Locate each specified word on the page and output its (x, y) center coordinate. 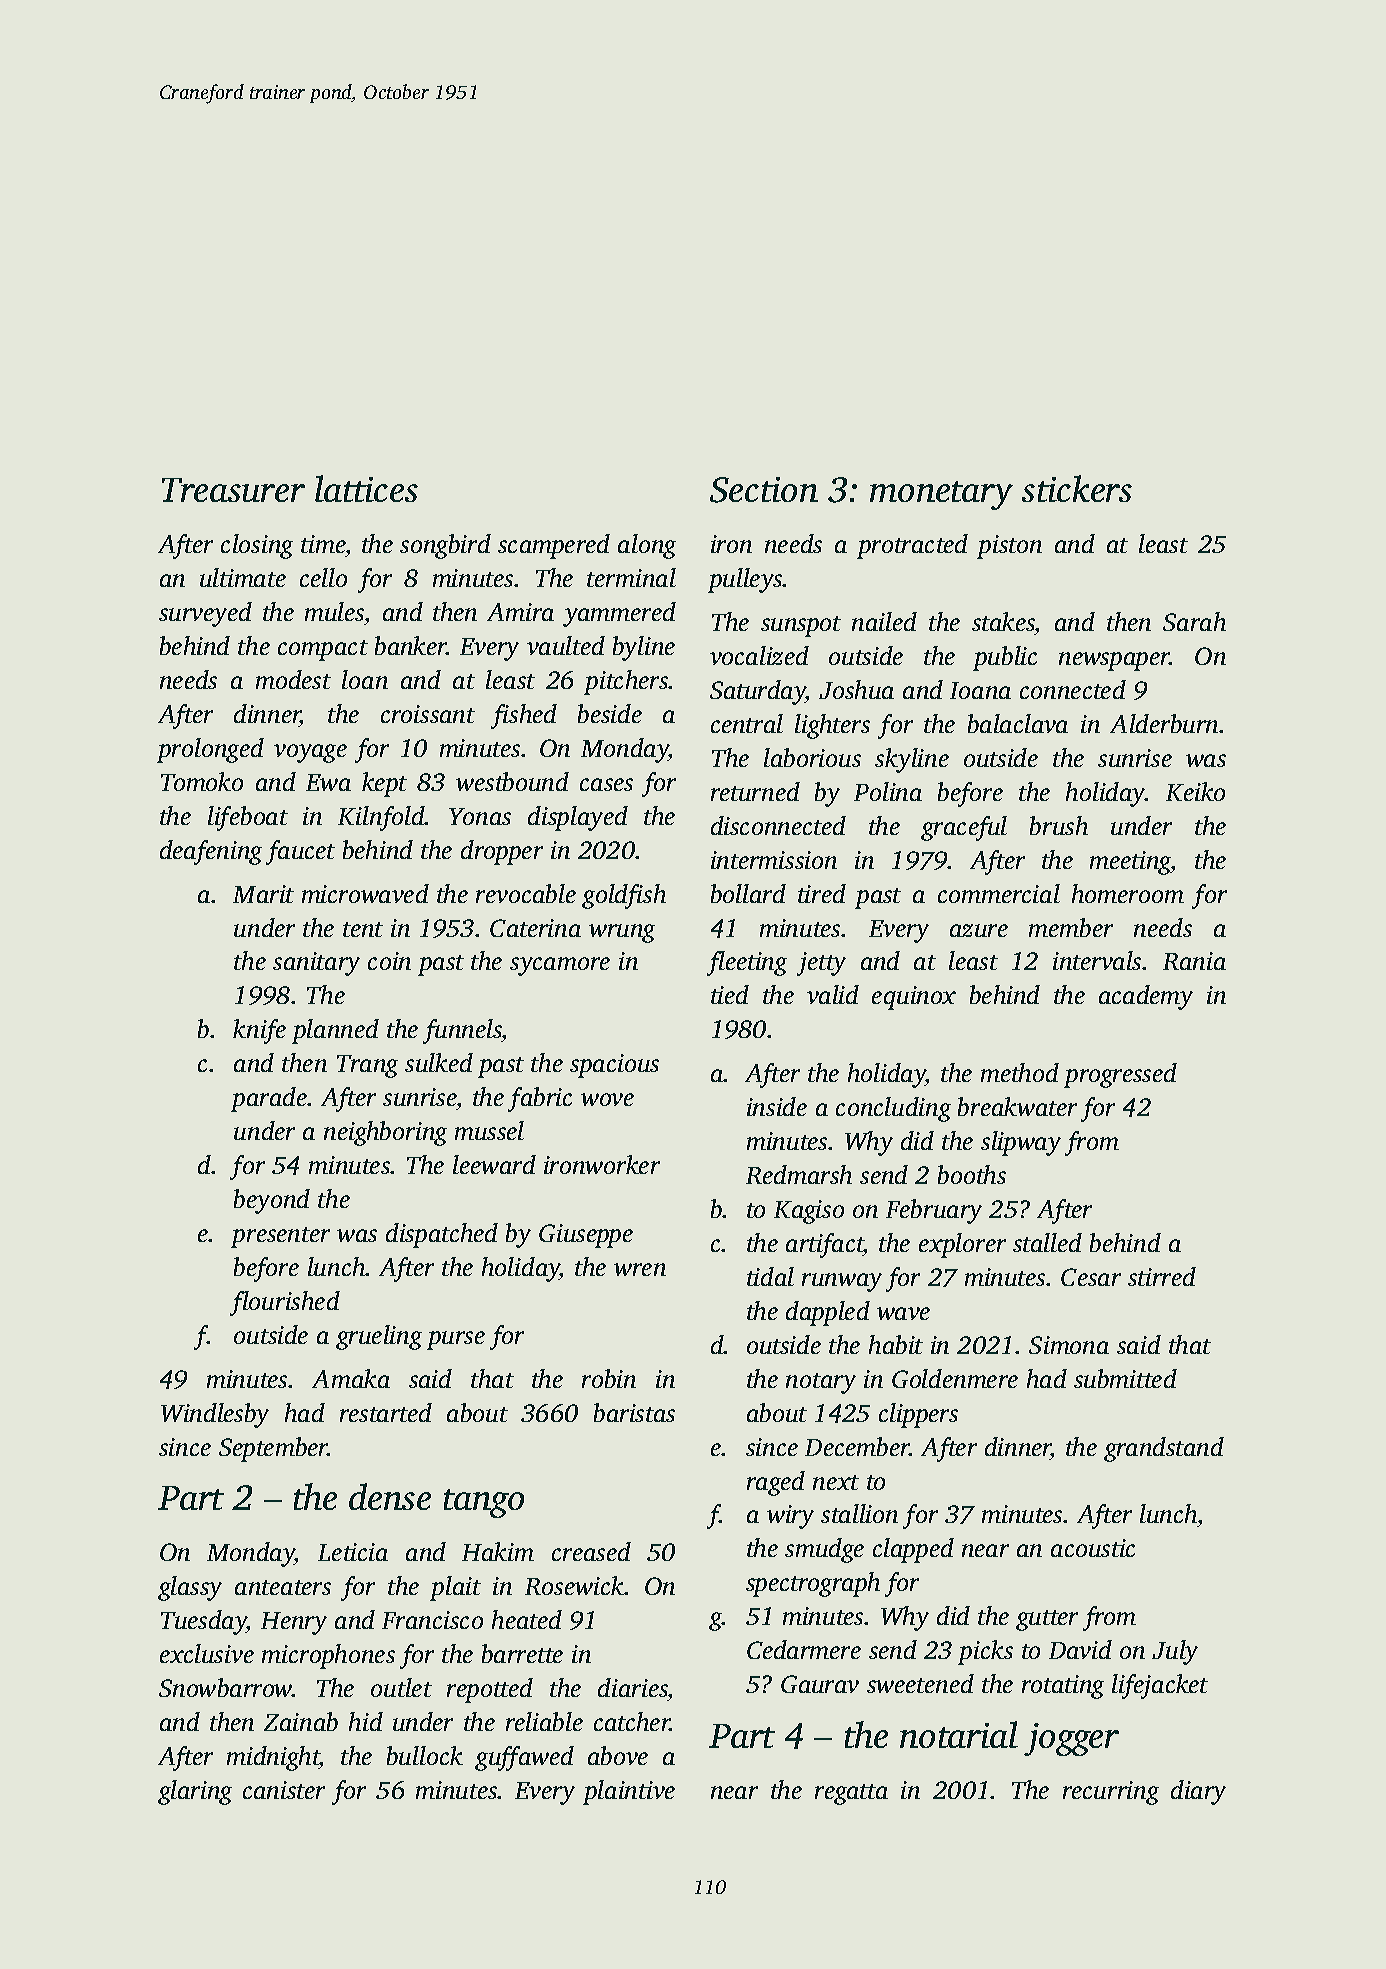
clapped (913, 1550)
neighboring (385, 1133)
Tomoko (202, 781)
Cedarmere (804, 1649)
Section (764, 490)
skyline (912, 760)
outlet (401, 1687)
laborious (812, 757)
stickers (1077, 488)
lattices (366, 488)
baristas (634, 1412)
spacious (614, 1066)
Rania (1194, 961)
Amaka (351, 1378)
